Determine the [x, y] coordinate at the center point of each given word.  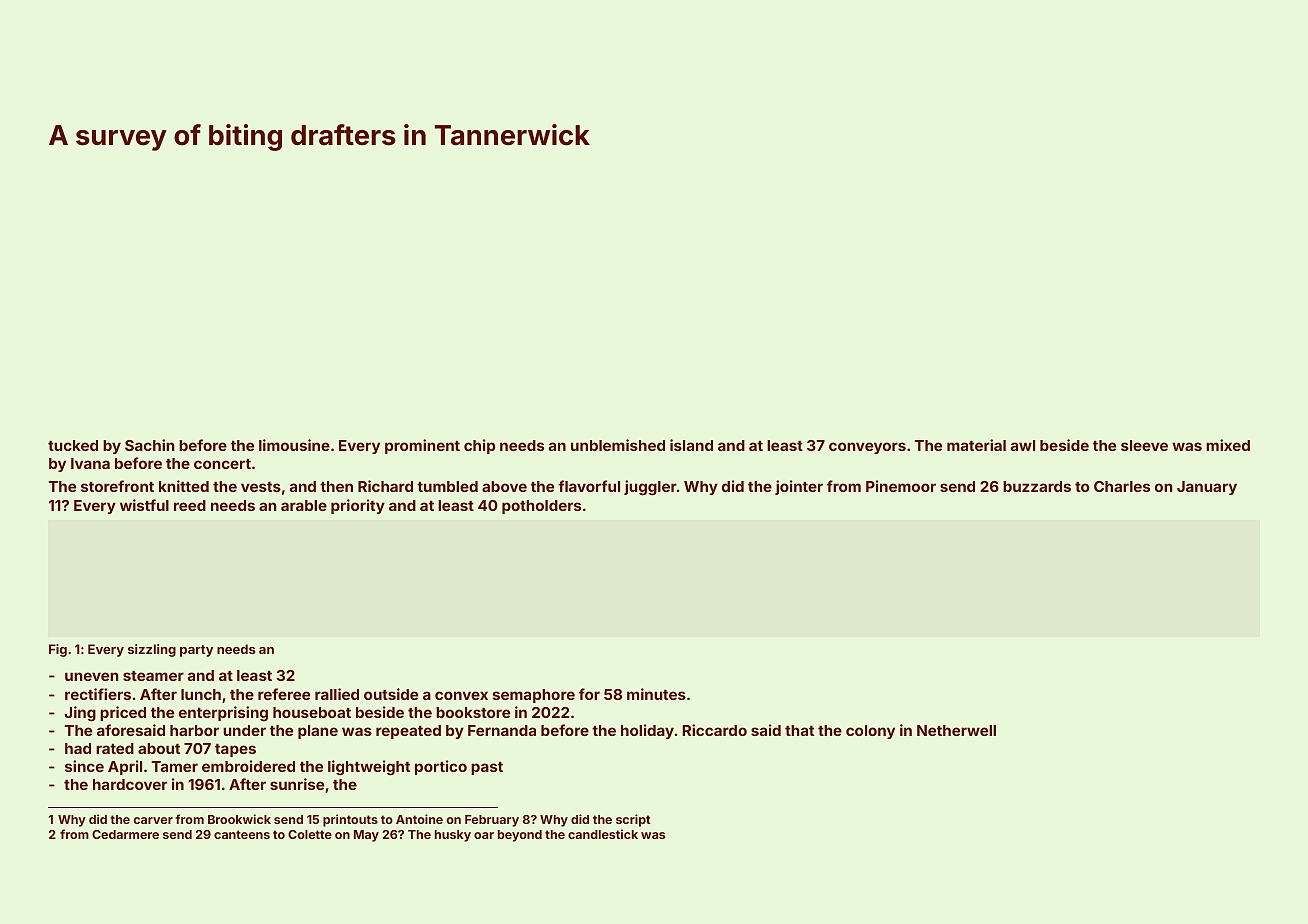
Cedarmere [125, 834]
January [1207, 488]
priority [358, 506]
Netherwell [956, 730]
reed [190, 505]
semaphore [534, 696]
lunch [201, 694]
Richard [385, 486]
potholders [541, 507]
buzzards [1037, 486]
